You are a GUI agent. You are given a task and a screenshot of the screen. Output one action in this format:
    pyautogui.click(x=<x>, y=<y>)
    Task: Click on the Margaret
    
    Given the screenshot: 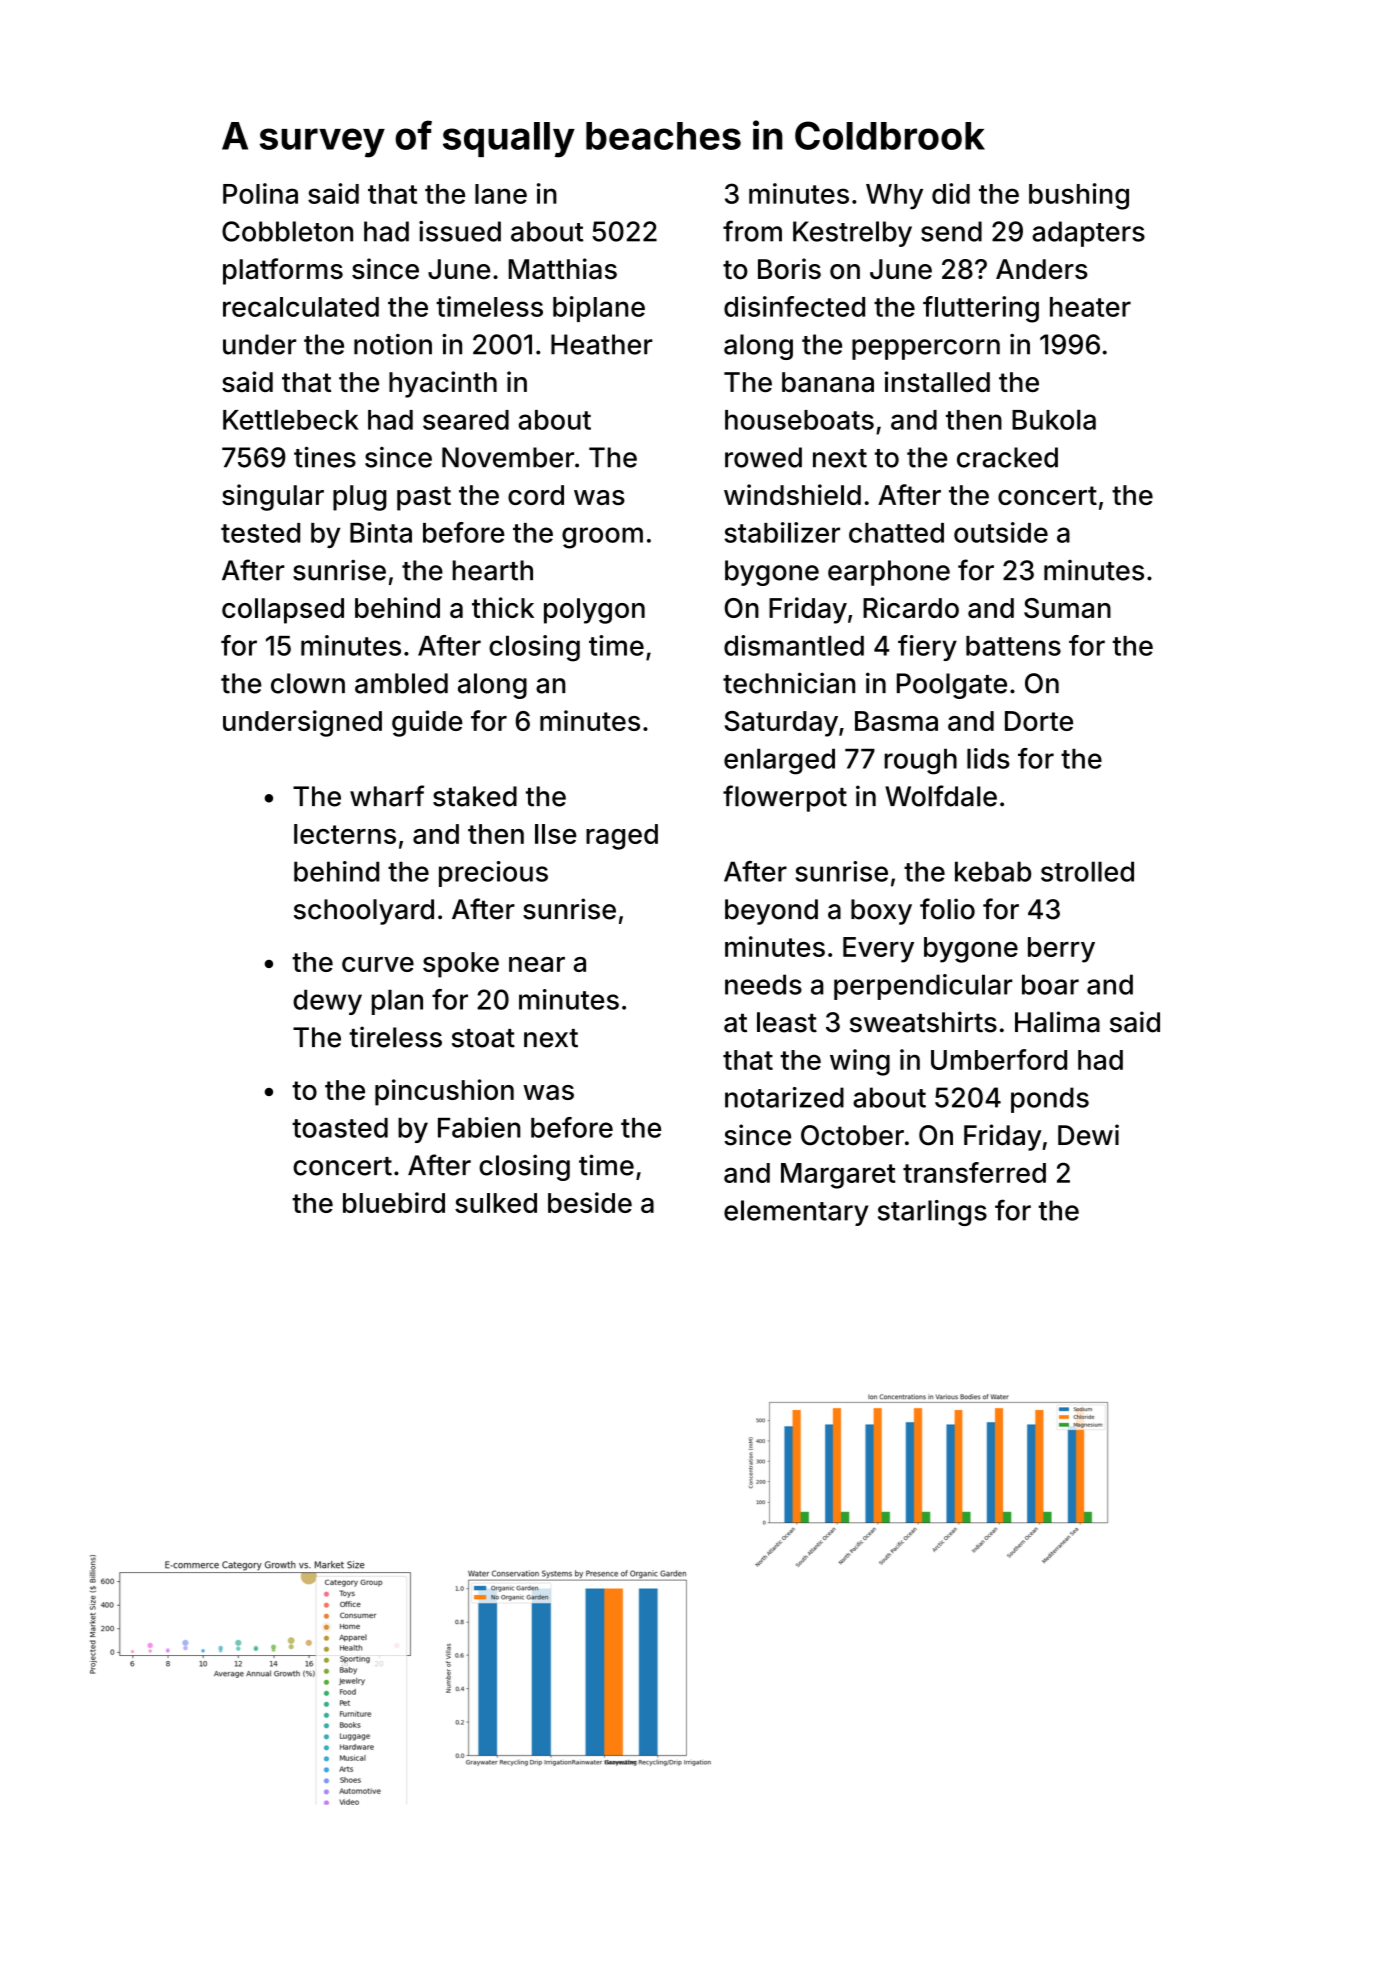 What is the action you would take?
    pyautogui.click(x=838, y=1176)
